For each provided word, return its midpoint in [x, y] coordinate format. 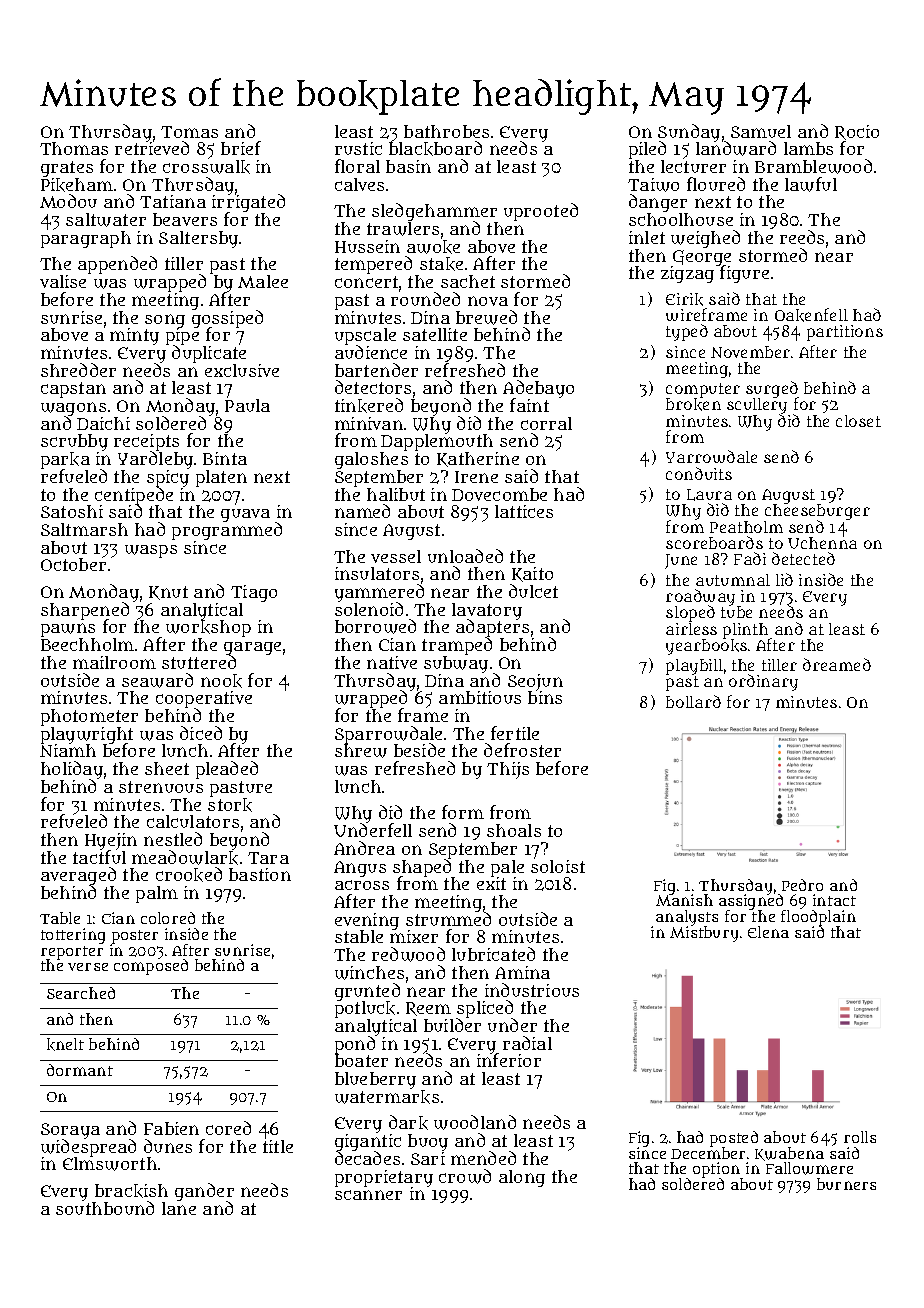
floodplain [818, 918]
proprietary [384, 1178]
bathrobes [446, 131]
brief [241, 148]
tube [736, 612]
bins [545, 697]
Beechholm [87, 644]
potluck [365, 1010]
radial [527, 1043]
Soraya [70, 1131]
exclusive [242, 370]
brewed [486, 317]
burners [846, 1184]
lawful [811, 184]
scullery [757, 407]
